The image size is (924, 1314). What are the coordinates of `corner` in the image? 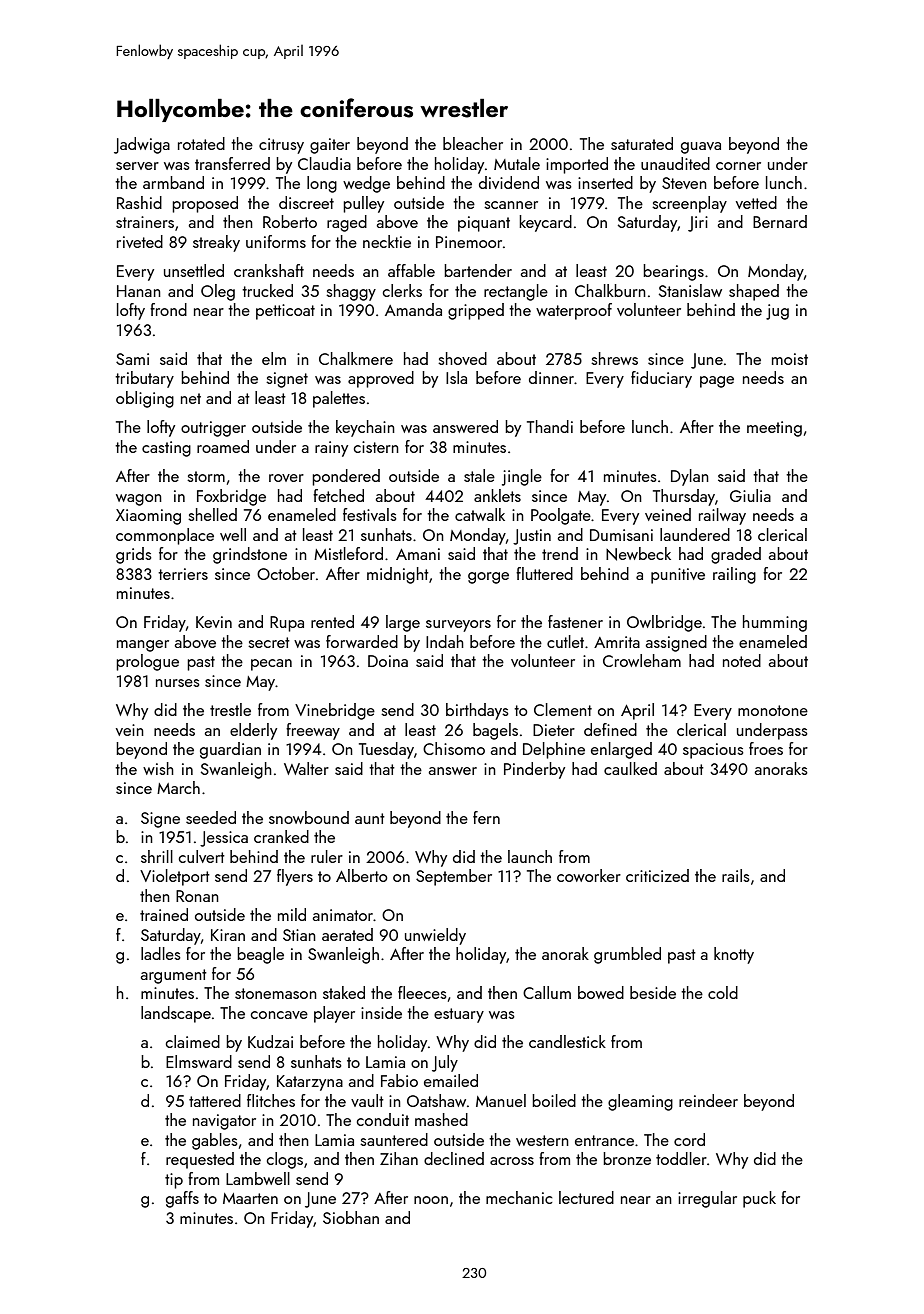 It's located at (738, 166).
